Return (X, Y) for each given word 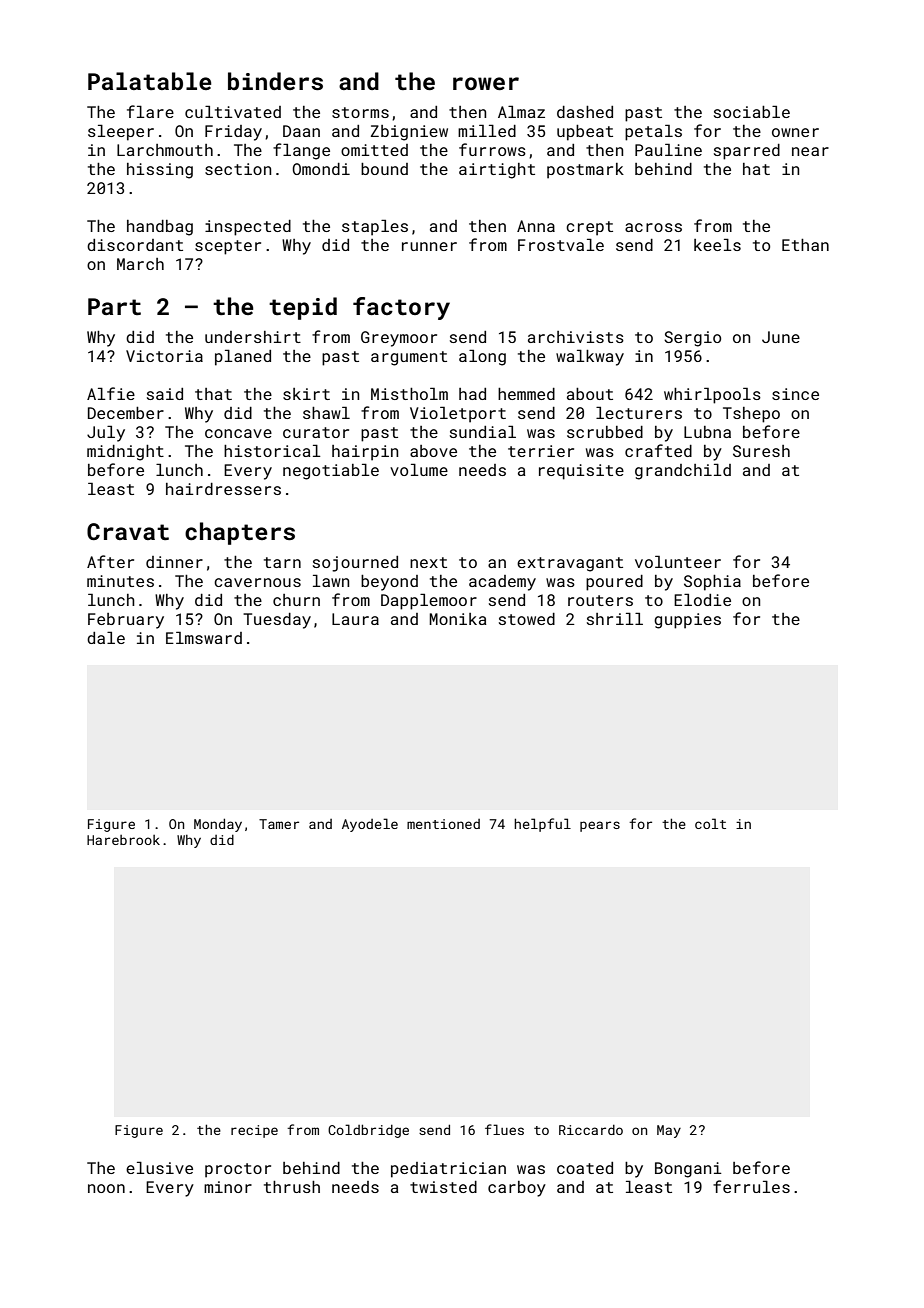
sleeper (121, 132)
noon (106, 1188)
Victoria (164, 356)
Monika (457, 619)
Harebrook (123, 840)
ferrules (751, 1186)
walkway (590, 357)
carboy (517, 1189)
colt (710, 823)
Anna (536, 226)
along (482, 357)
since (795, 394)
